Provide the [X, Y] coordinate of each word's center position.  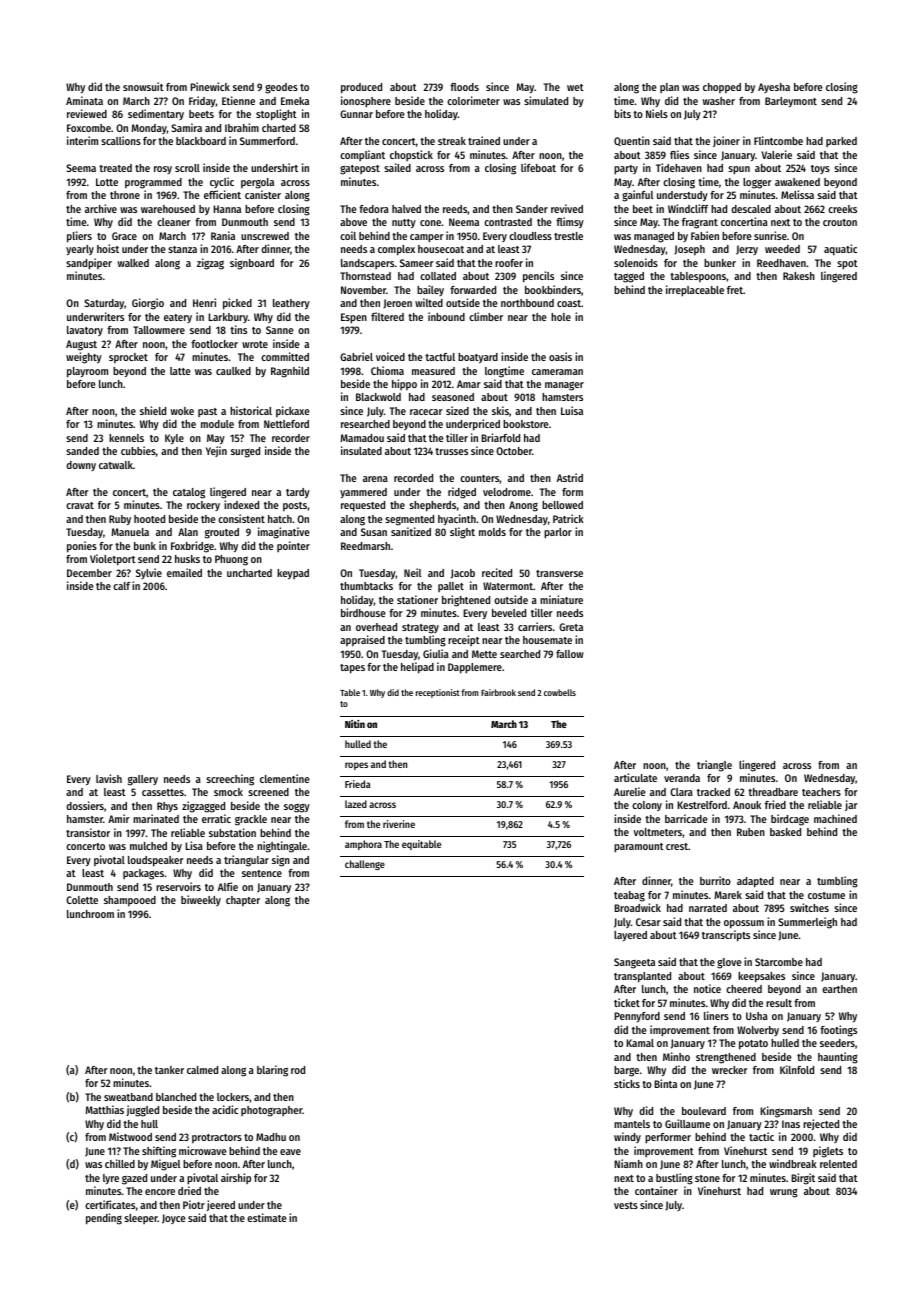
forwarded [473, 290]
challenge [365, 865]
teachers [821, 792]
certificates [110, 1204]
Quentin [632, 141]
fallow [570, 654]
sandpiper [89, 264]
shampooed [130, 901]
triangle [714, 766]
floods [464, 87]
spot [847, 265]
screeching [230, 780]
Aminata [84, 100]
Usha [757, 1016]
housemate [547, 640]
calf [121, 586]
